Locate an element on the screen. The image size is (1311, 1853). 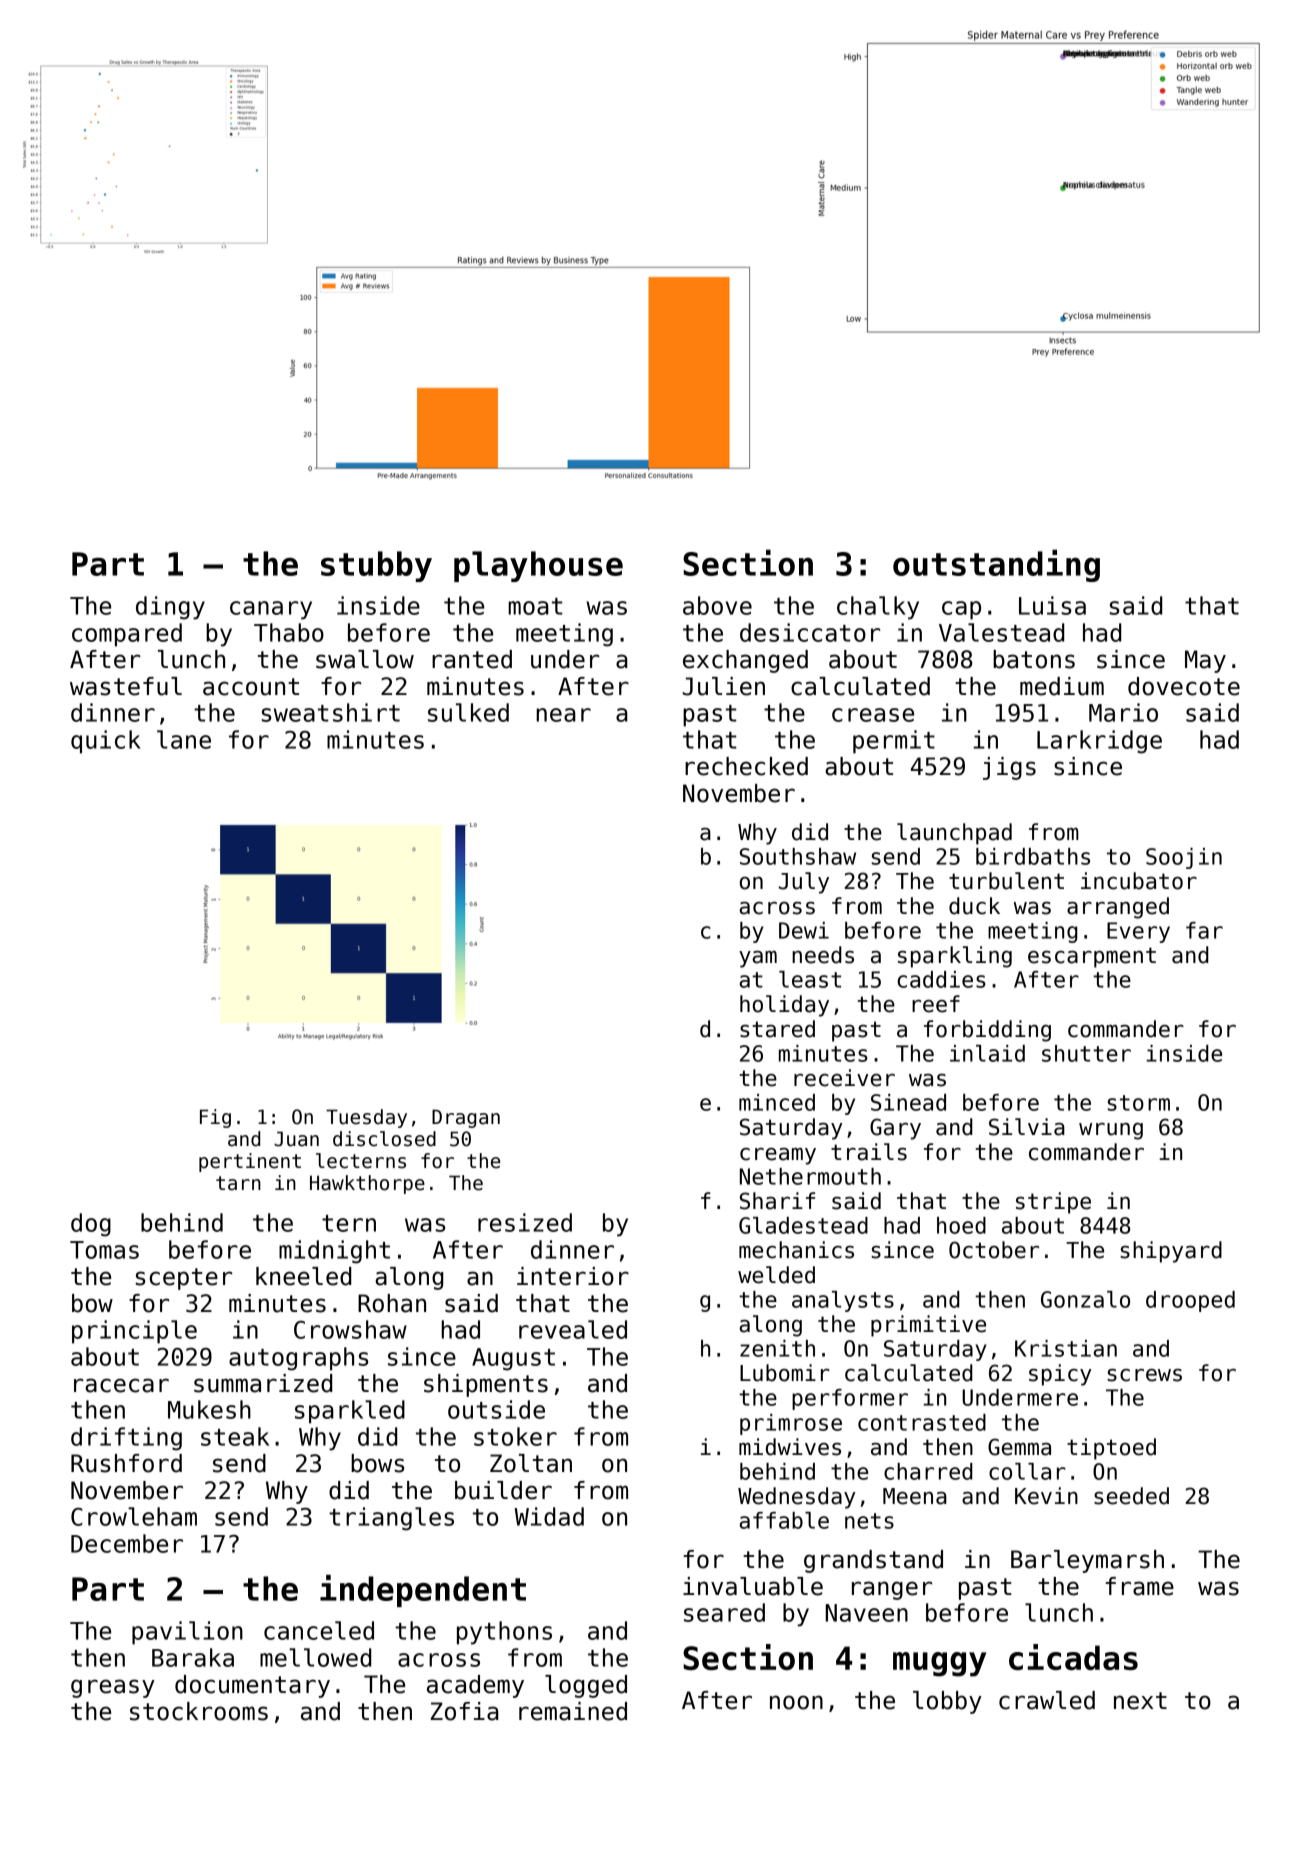
stockrooms is located at coordinates (199, 1711).
